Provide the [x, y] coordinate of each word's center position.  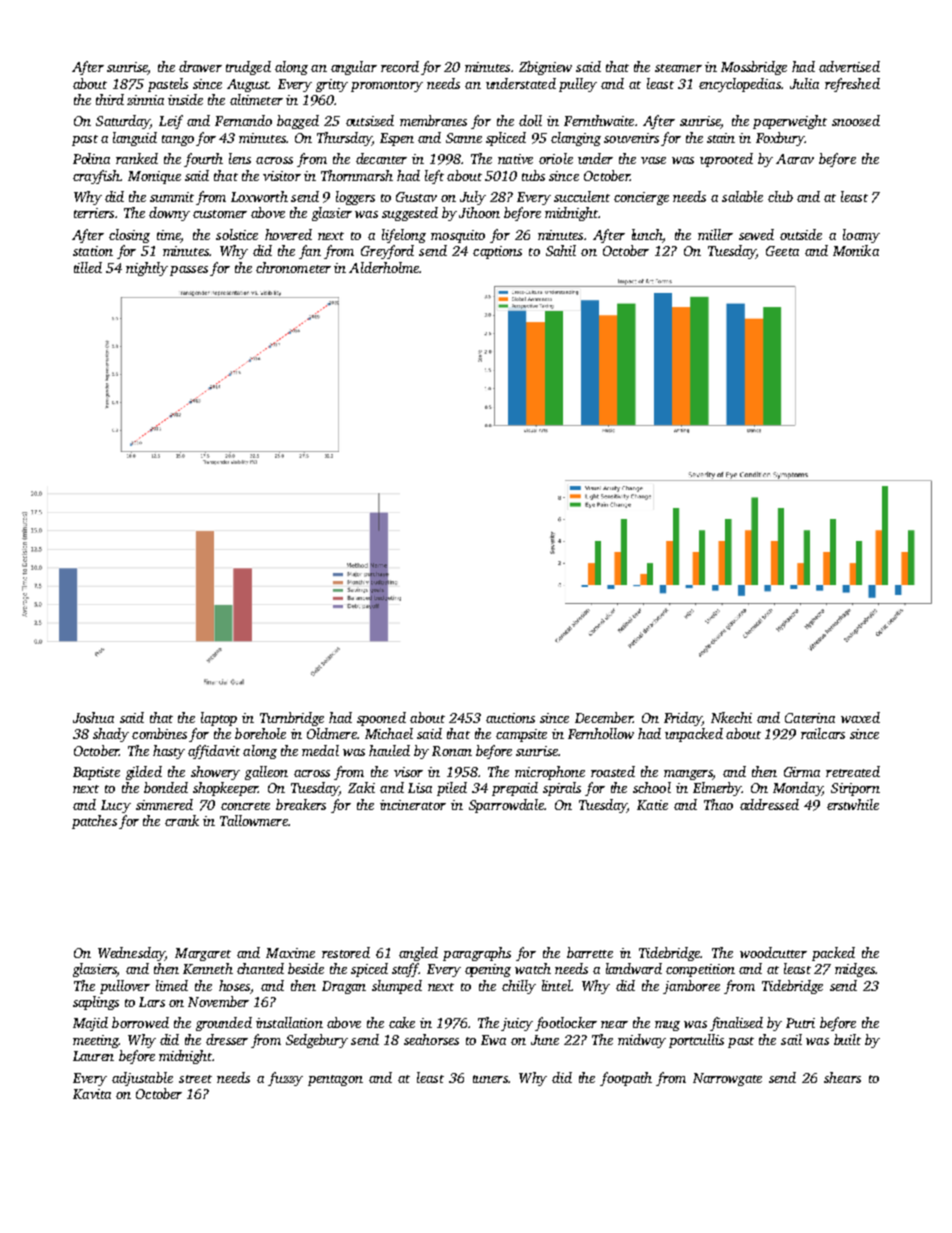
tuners [490, 1079]
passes [189, 271]
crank [182, 820]
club [780, 196]
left [434, 177]
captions [497, 252]
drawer [200, 66]
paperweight [790, 122]
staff [405, 970]
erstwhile [853, 804]
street [195, 1079]
